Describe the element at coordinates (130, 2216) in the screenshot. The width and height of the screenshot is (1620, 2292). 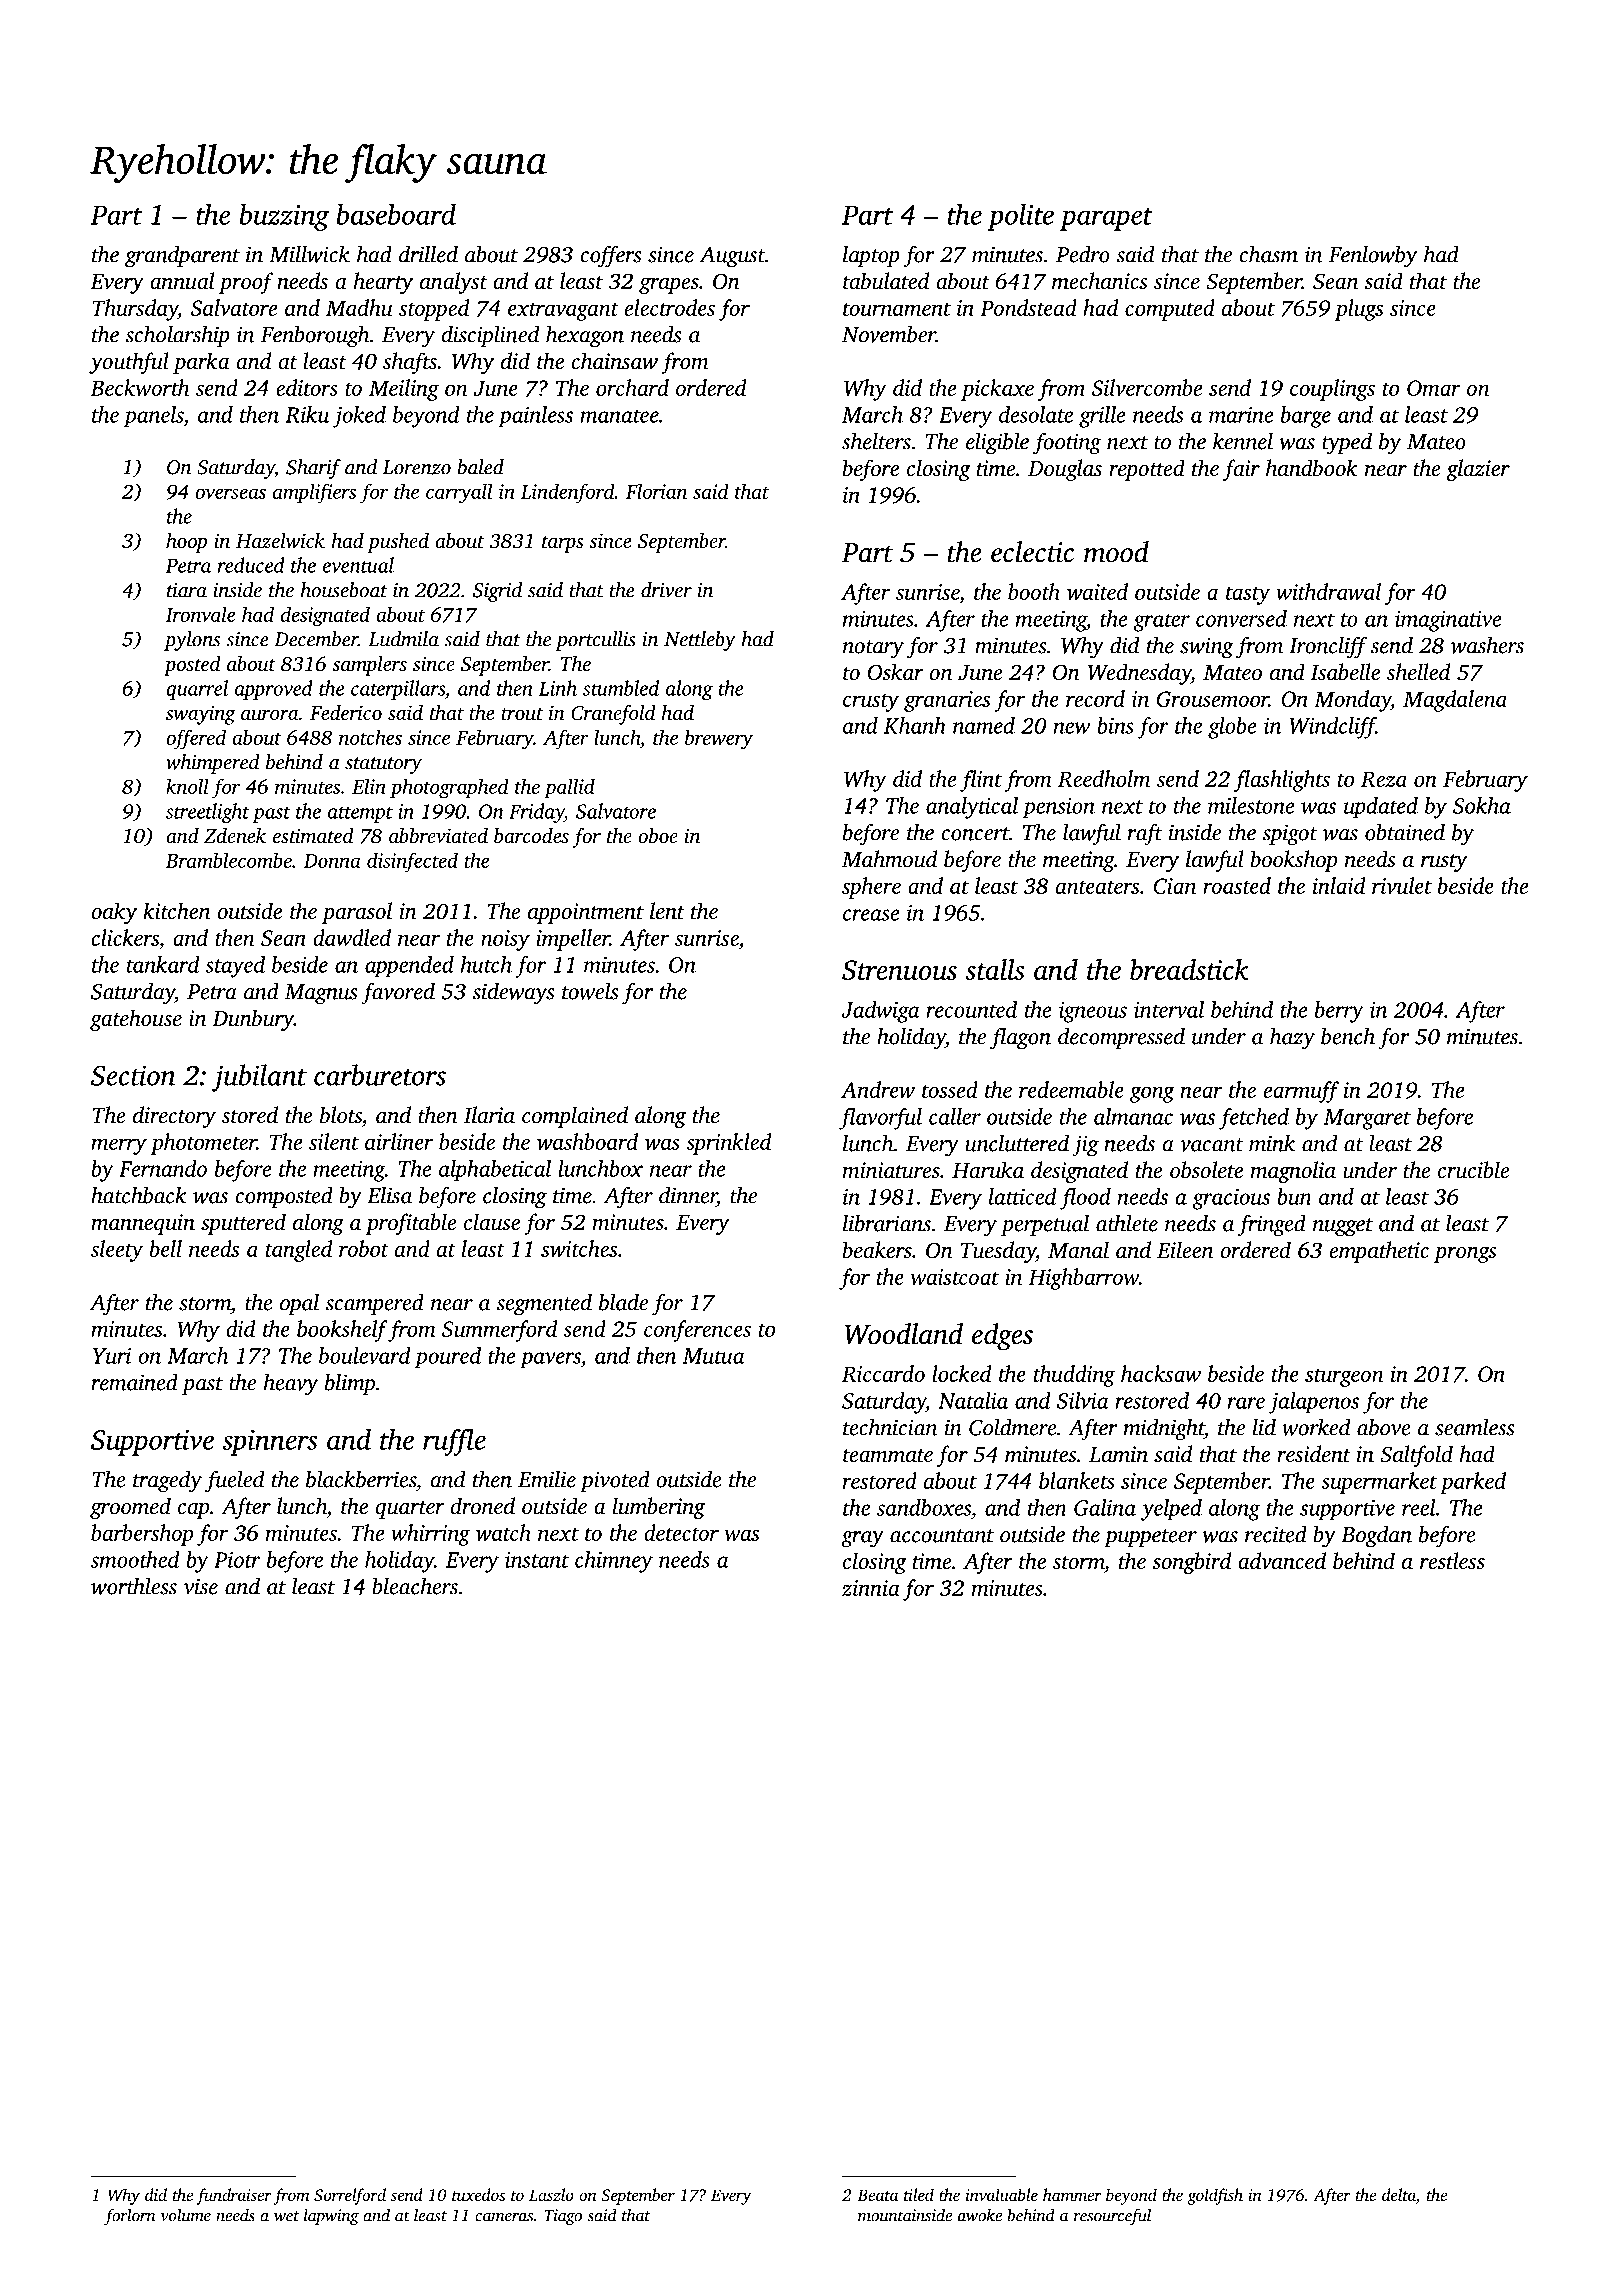
I see `forlorn` at that location.
